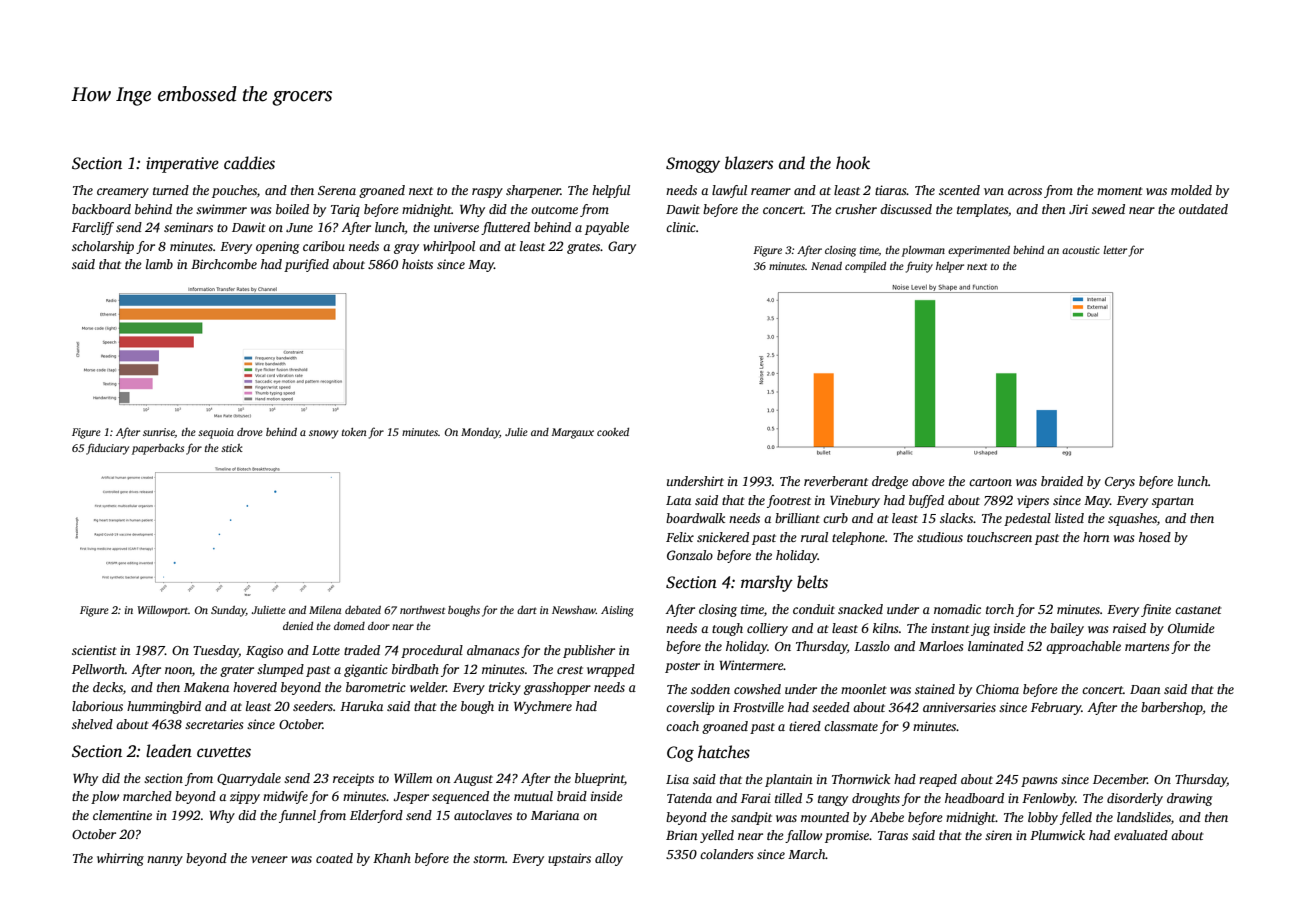 This screenshot has height=924, width=1308. What do you see at coordinates (163, 611) in the screenshot?
I see `Willowport` at bounding box center [163, 611].
